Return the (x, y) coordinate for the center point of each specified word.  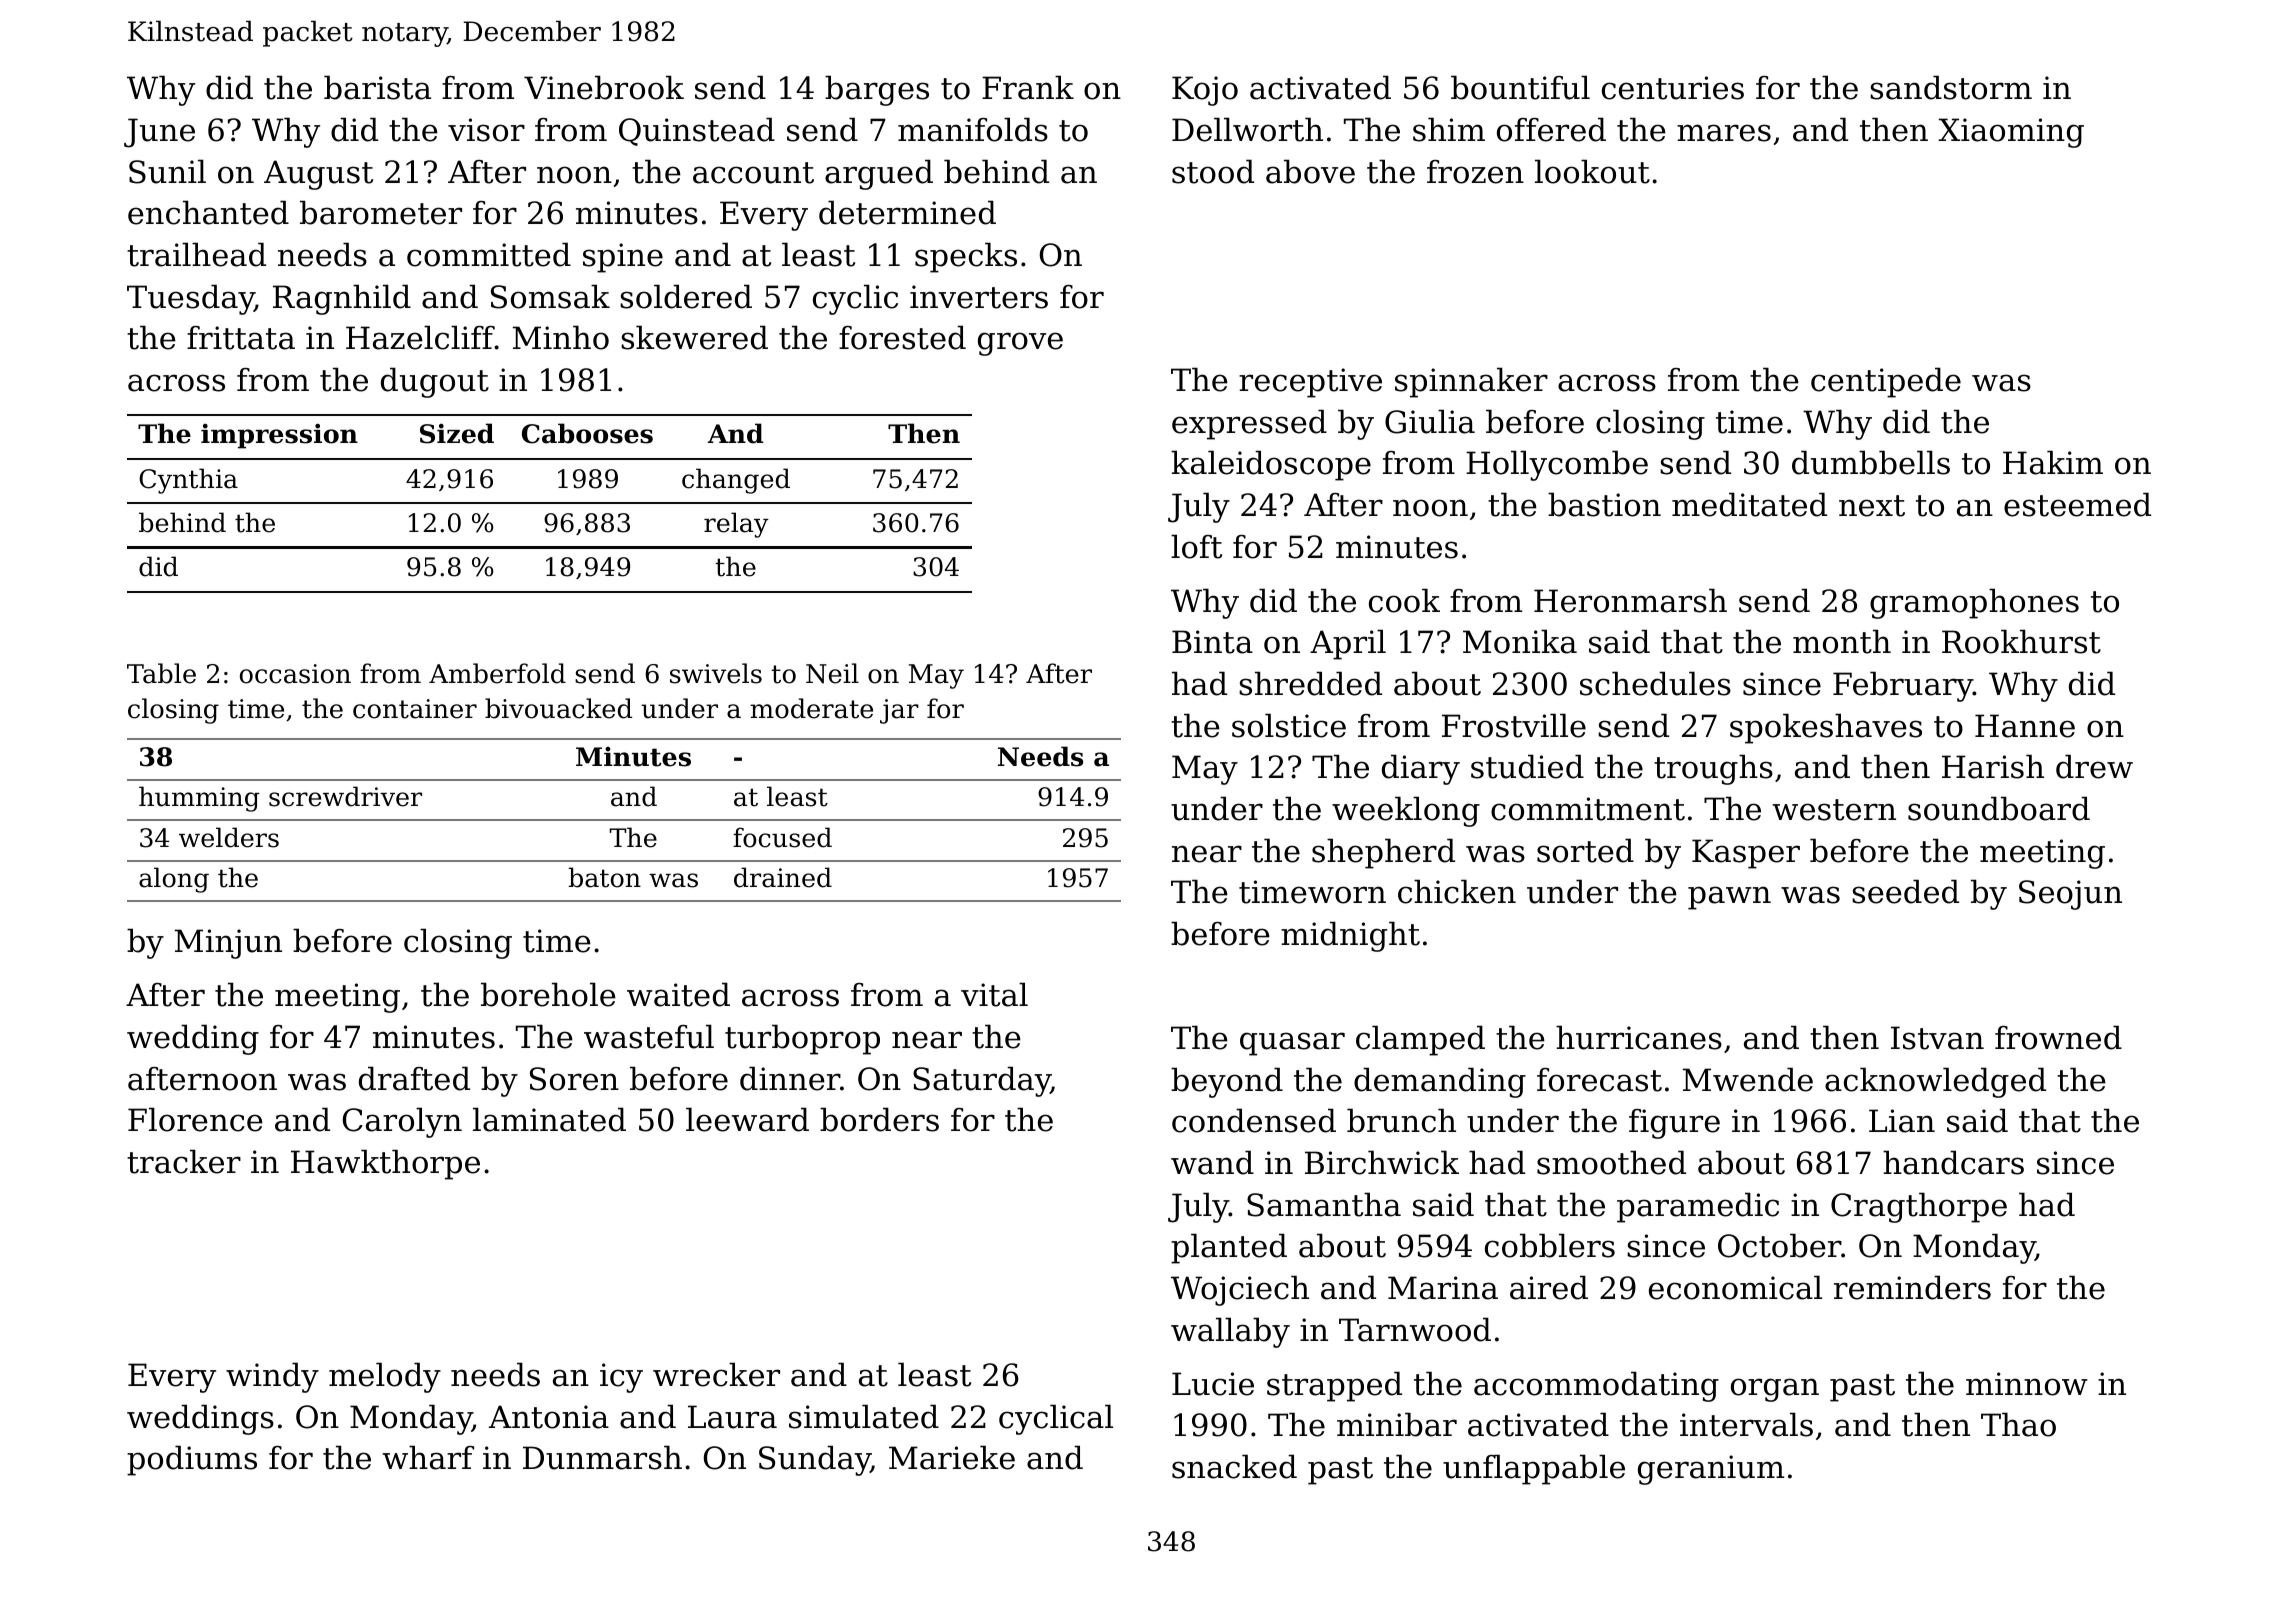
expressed (1249, 424)
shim (1449, 129)
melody (385, 1377)
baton (604, 877)
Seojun (2070, 895)
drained (783, 877)
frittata (241, 338)
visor (486, 130)
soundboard (1999, 808)
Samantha (1324, 1204)
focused (782, 837)
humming (199, 799)
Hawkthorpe (385, 1164)
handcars (1953, 1162)
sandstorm (1951, 87)
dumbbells (1871, 462)
